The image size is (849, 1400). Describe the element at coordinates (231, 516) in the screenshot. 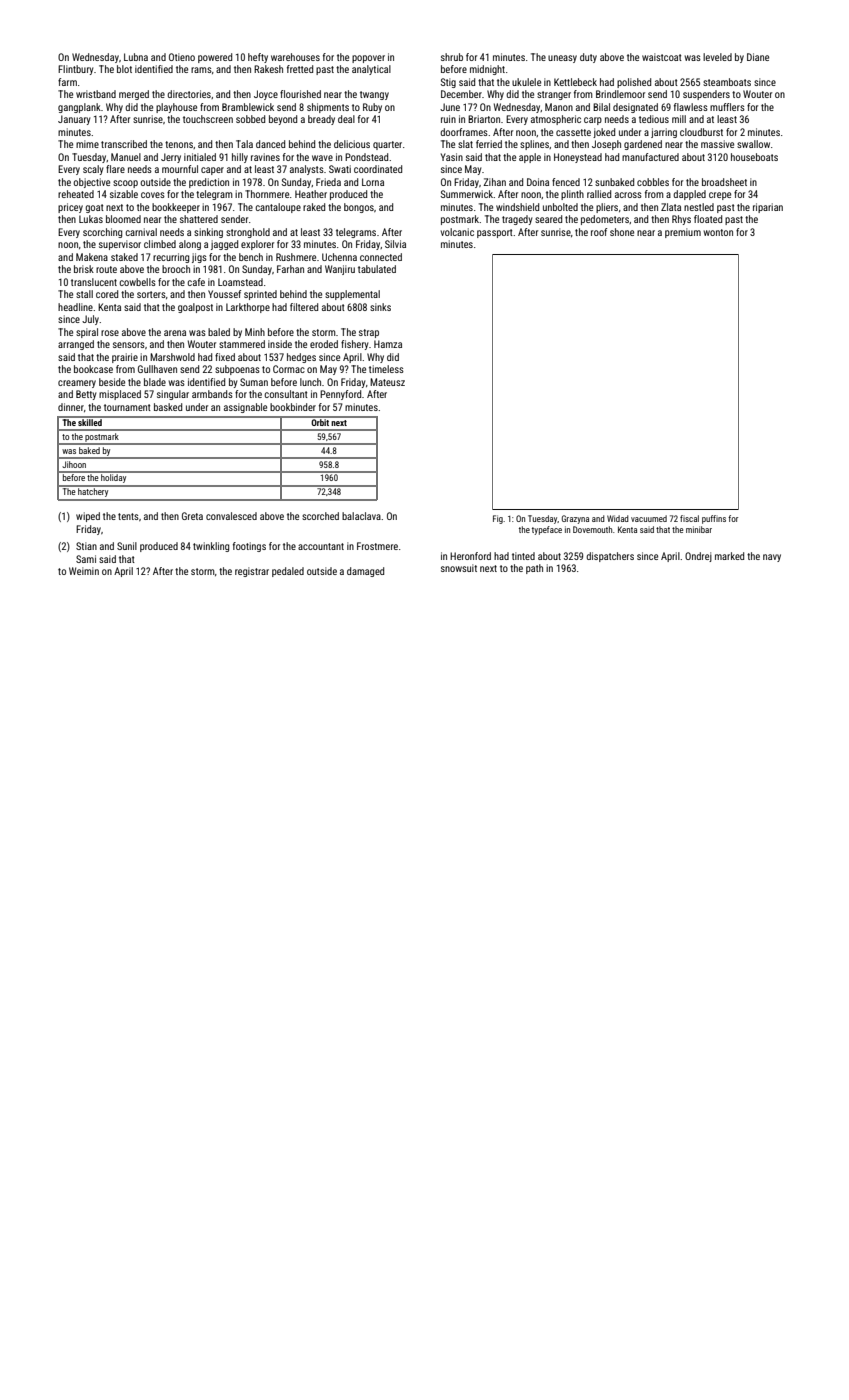

I see `convalesced` at that location.
